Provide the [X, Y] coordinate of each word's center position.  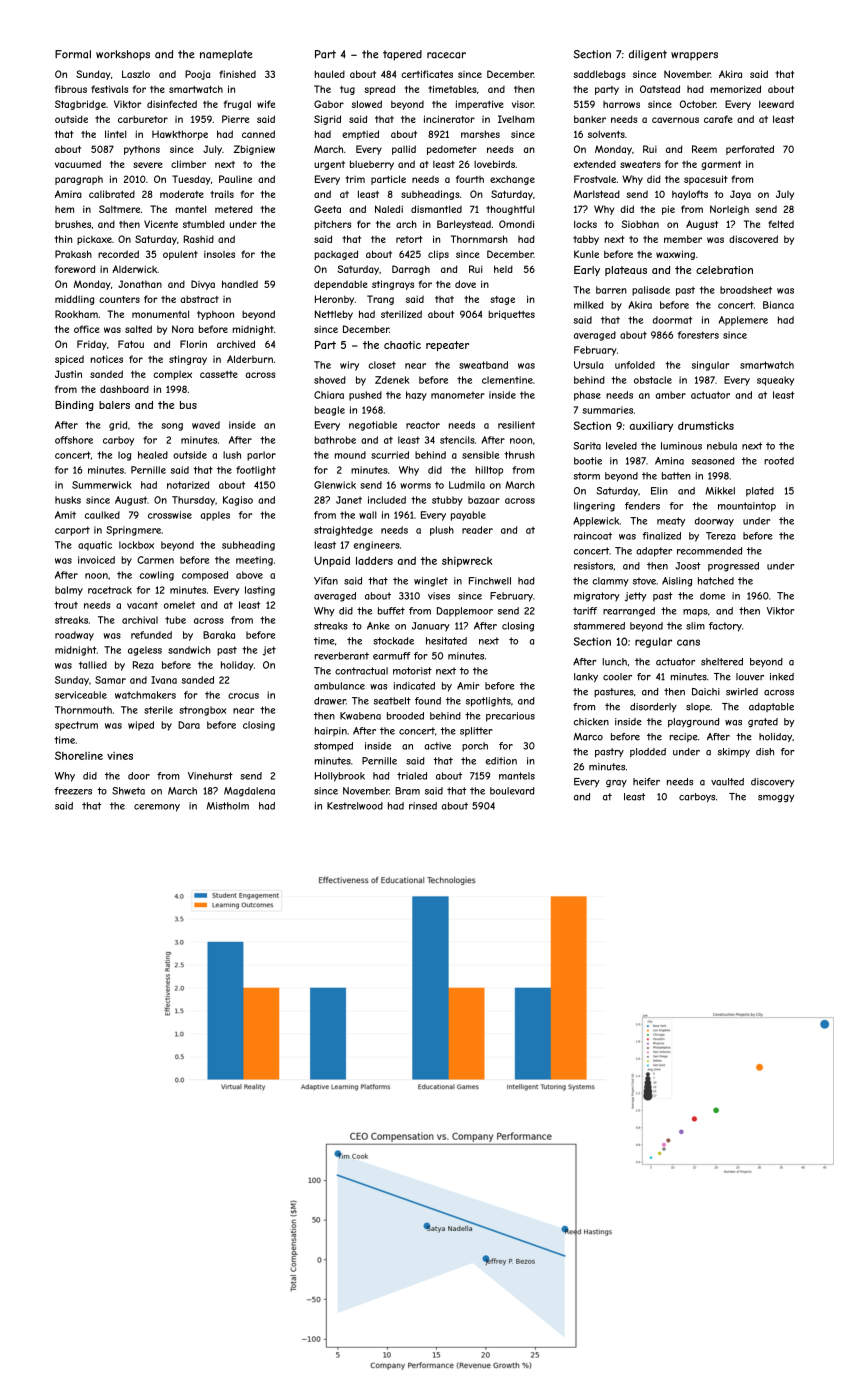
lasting [260, 591]
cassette [219, 374]
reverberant [342, 656]
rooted [779, 461]
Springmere [133, 531]
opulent [180, 255]
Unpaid [332, 561]
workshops [123, 55]
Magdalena [249, 792]
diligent [648, 55]
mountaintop [747, 507]
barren [611, 290]
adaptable [771, 707]
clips [438, 255]
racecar [446, 55]
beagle [330, 411]
